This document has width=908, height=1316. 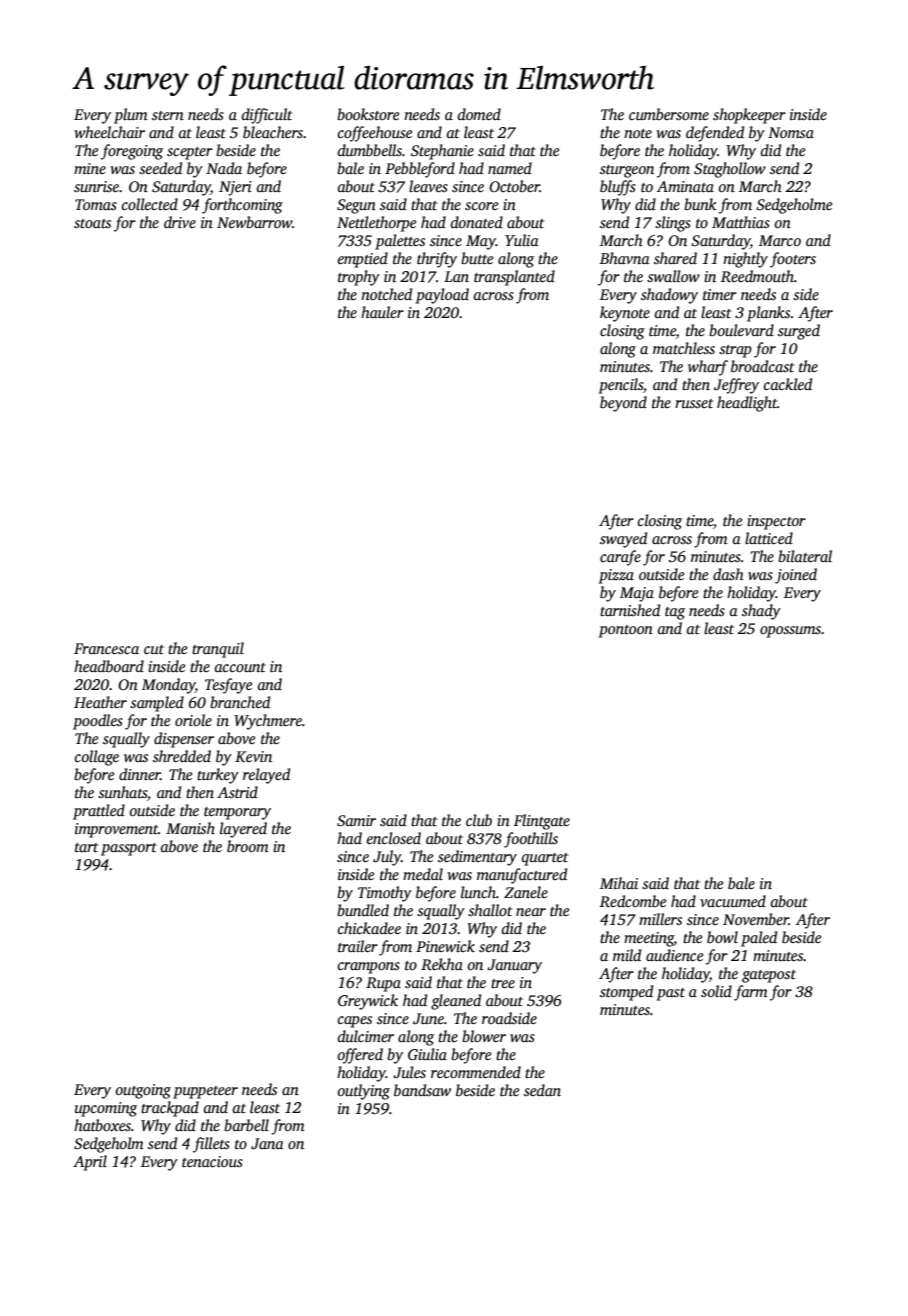 I want to click on Heather, so click(x=100, y=702).
